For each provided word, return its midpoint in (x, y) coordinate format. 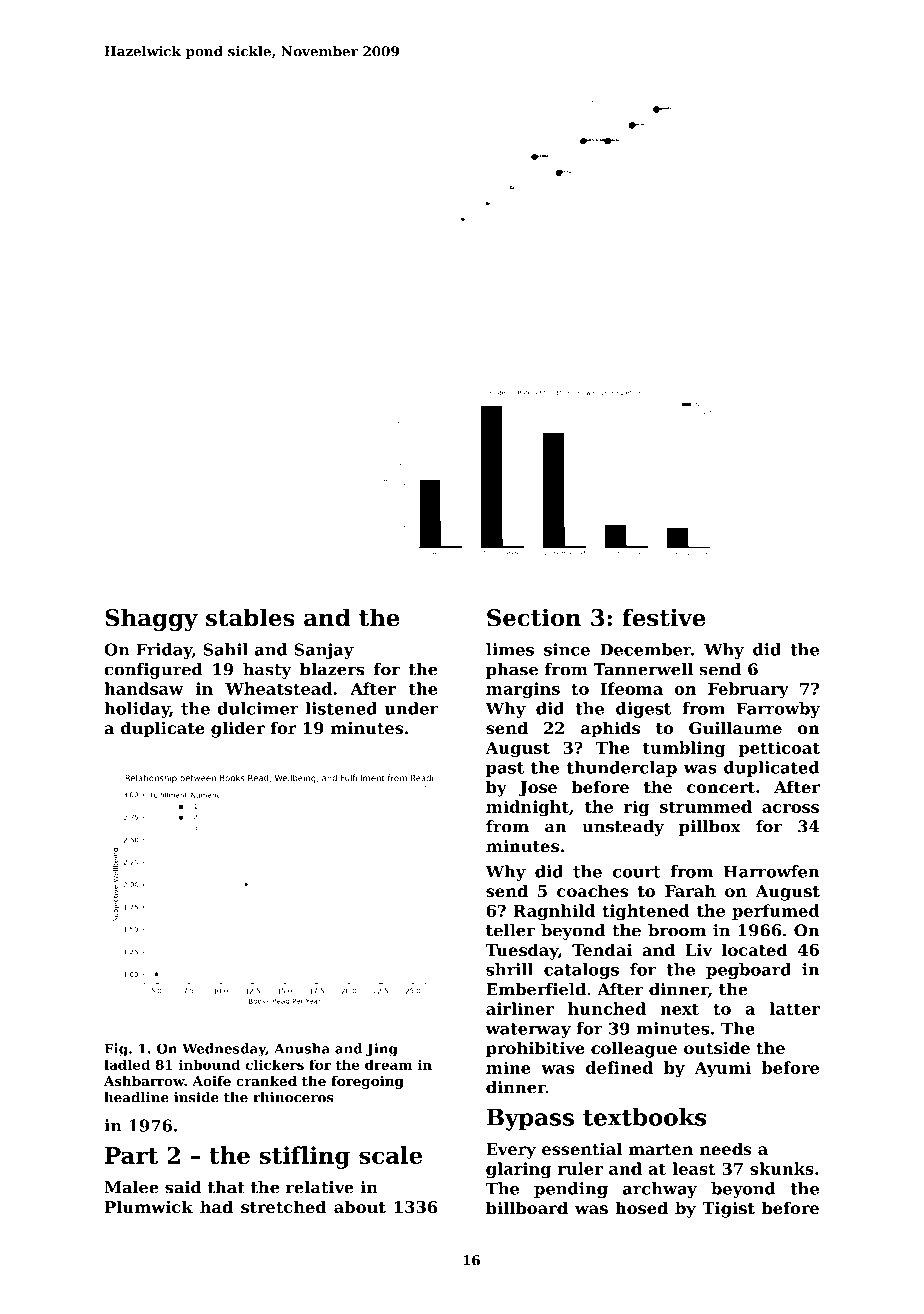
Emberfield (536, 989)
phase (512, 671)
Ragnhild (554, 912)
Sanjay (324, 651)
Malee (132, 1187)
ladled (127, 1064)
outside (717, 1047)
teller (510, 930)
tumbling (684, 749)
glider (238, 729)
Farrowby (778, 710)
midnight (527, 808)
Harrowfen (771, 871)
